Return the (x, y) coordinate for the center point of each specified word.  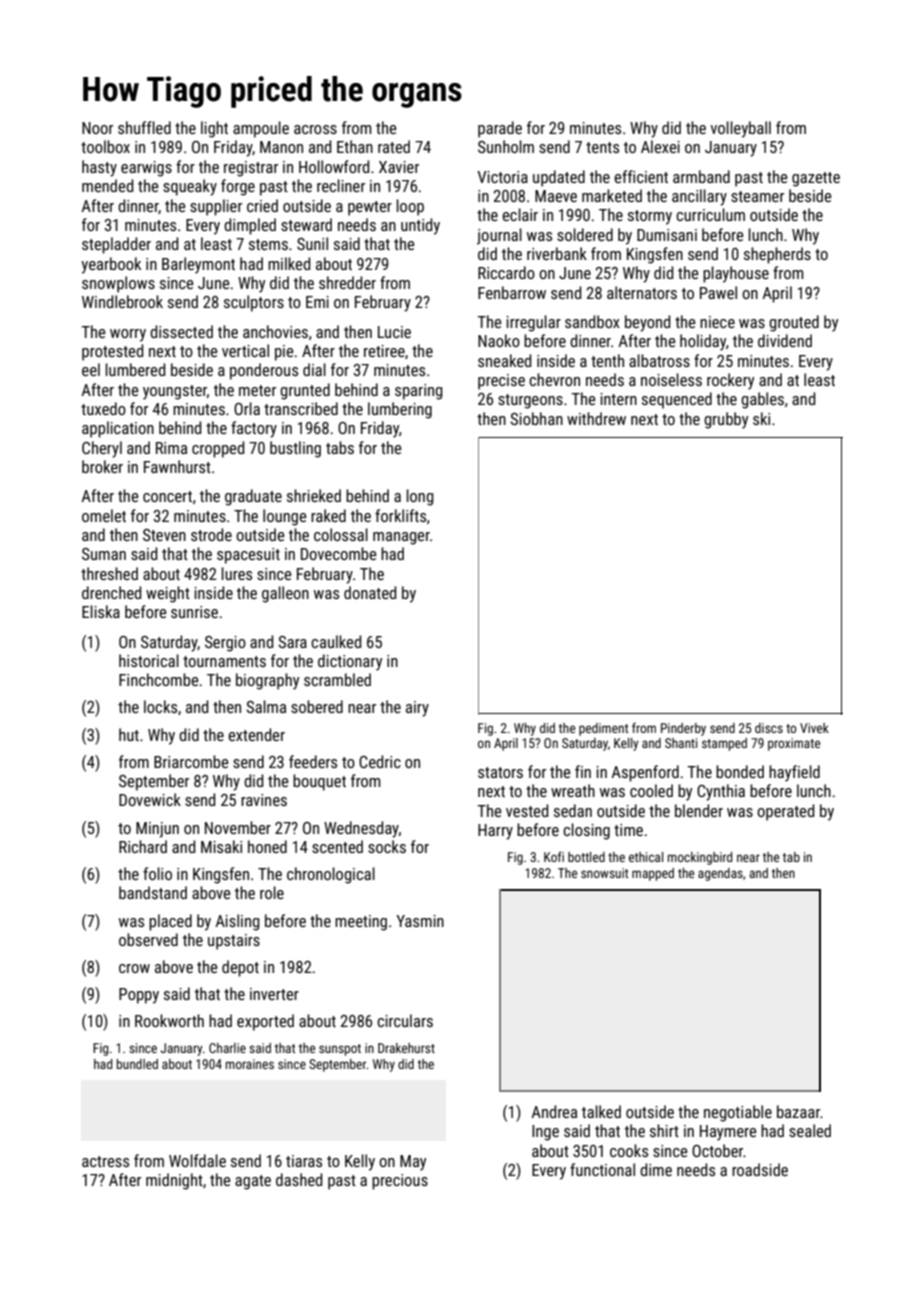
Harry (495, 832)
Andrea (554, 1111)
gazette (816, 179)
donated (370, 592)
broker (102, 466)
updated (559, 178)
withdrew (596, 418)
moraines (250, 1064)
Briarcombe (191, 761)
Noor (97, 128)
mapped (653, 874)
